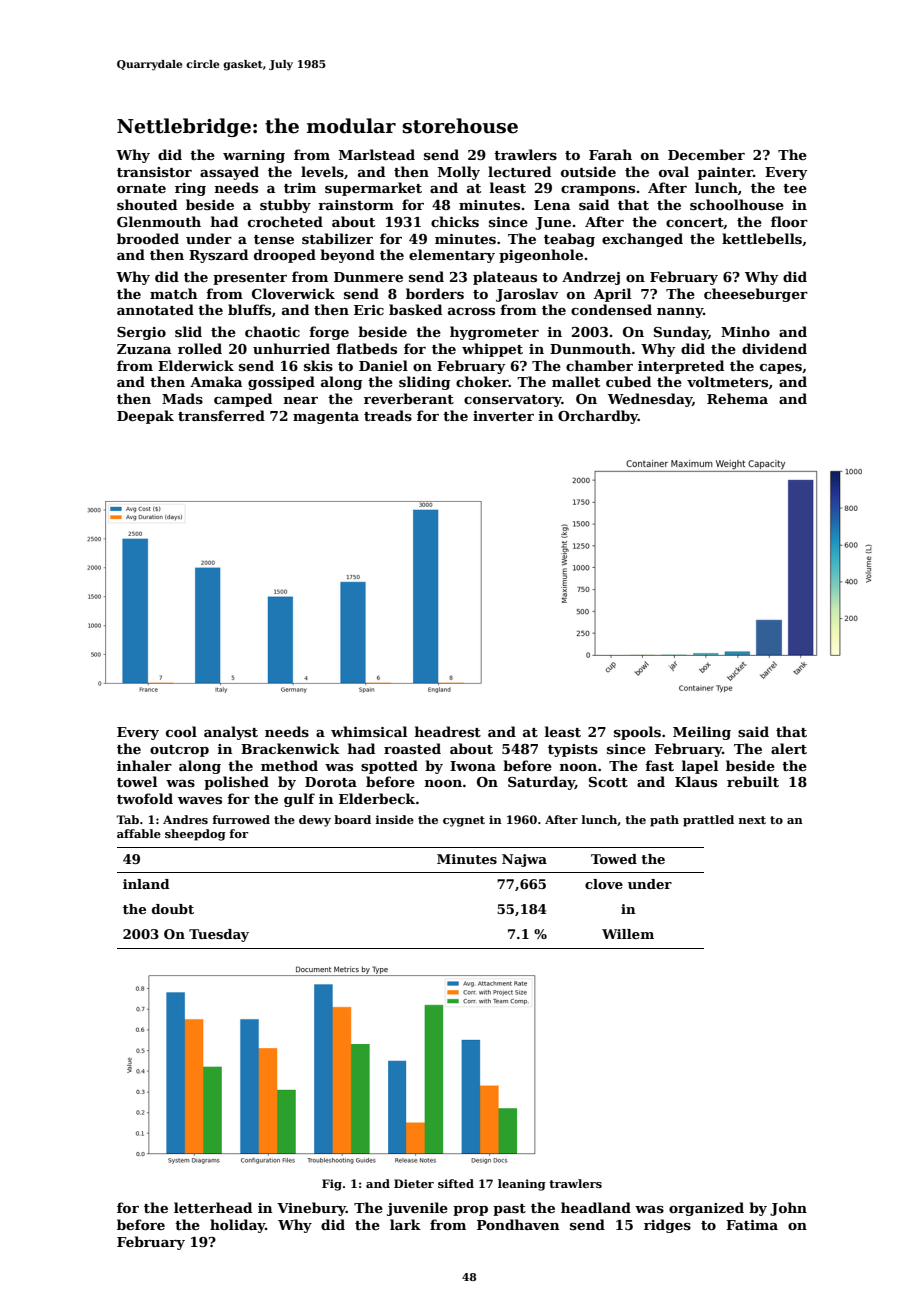 This screenshot has width=924, height=1308. What do you see at coordinates (527, 295) in the screenshot?
I see `Jaroslav` at bounding box center [527, 295].
